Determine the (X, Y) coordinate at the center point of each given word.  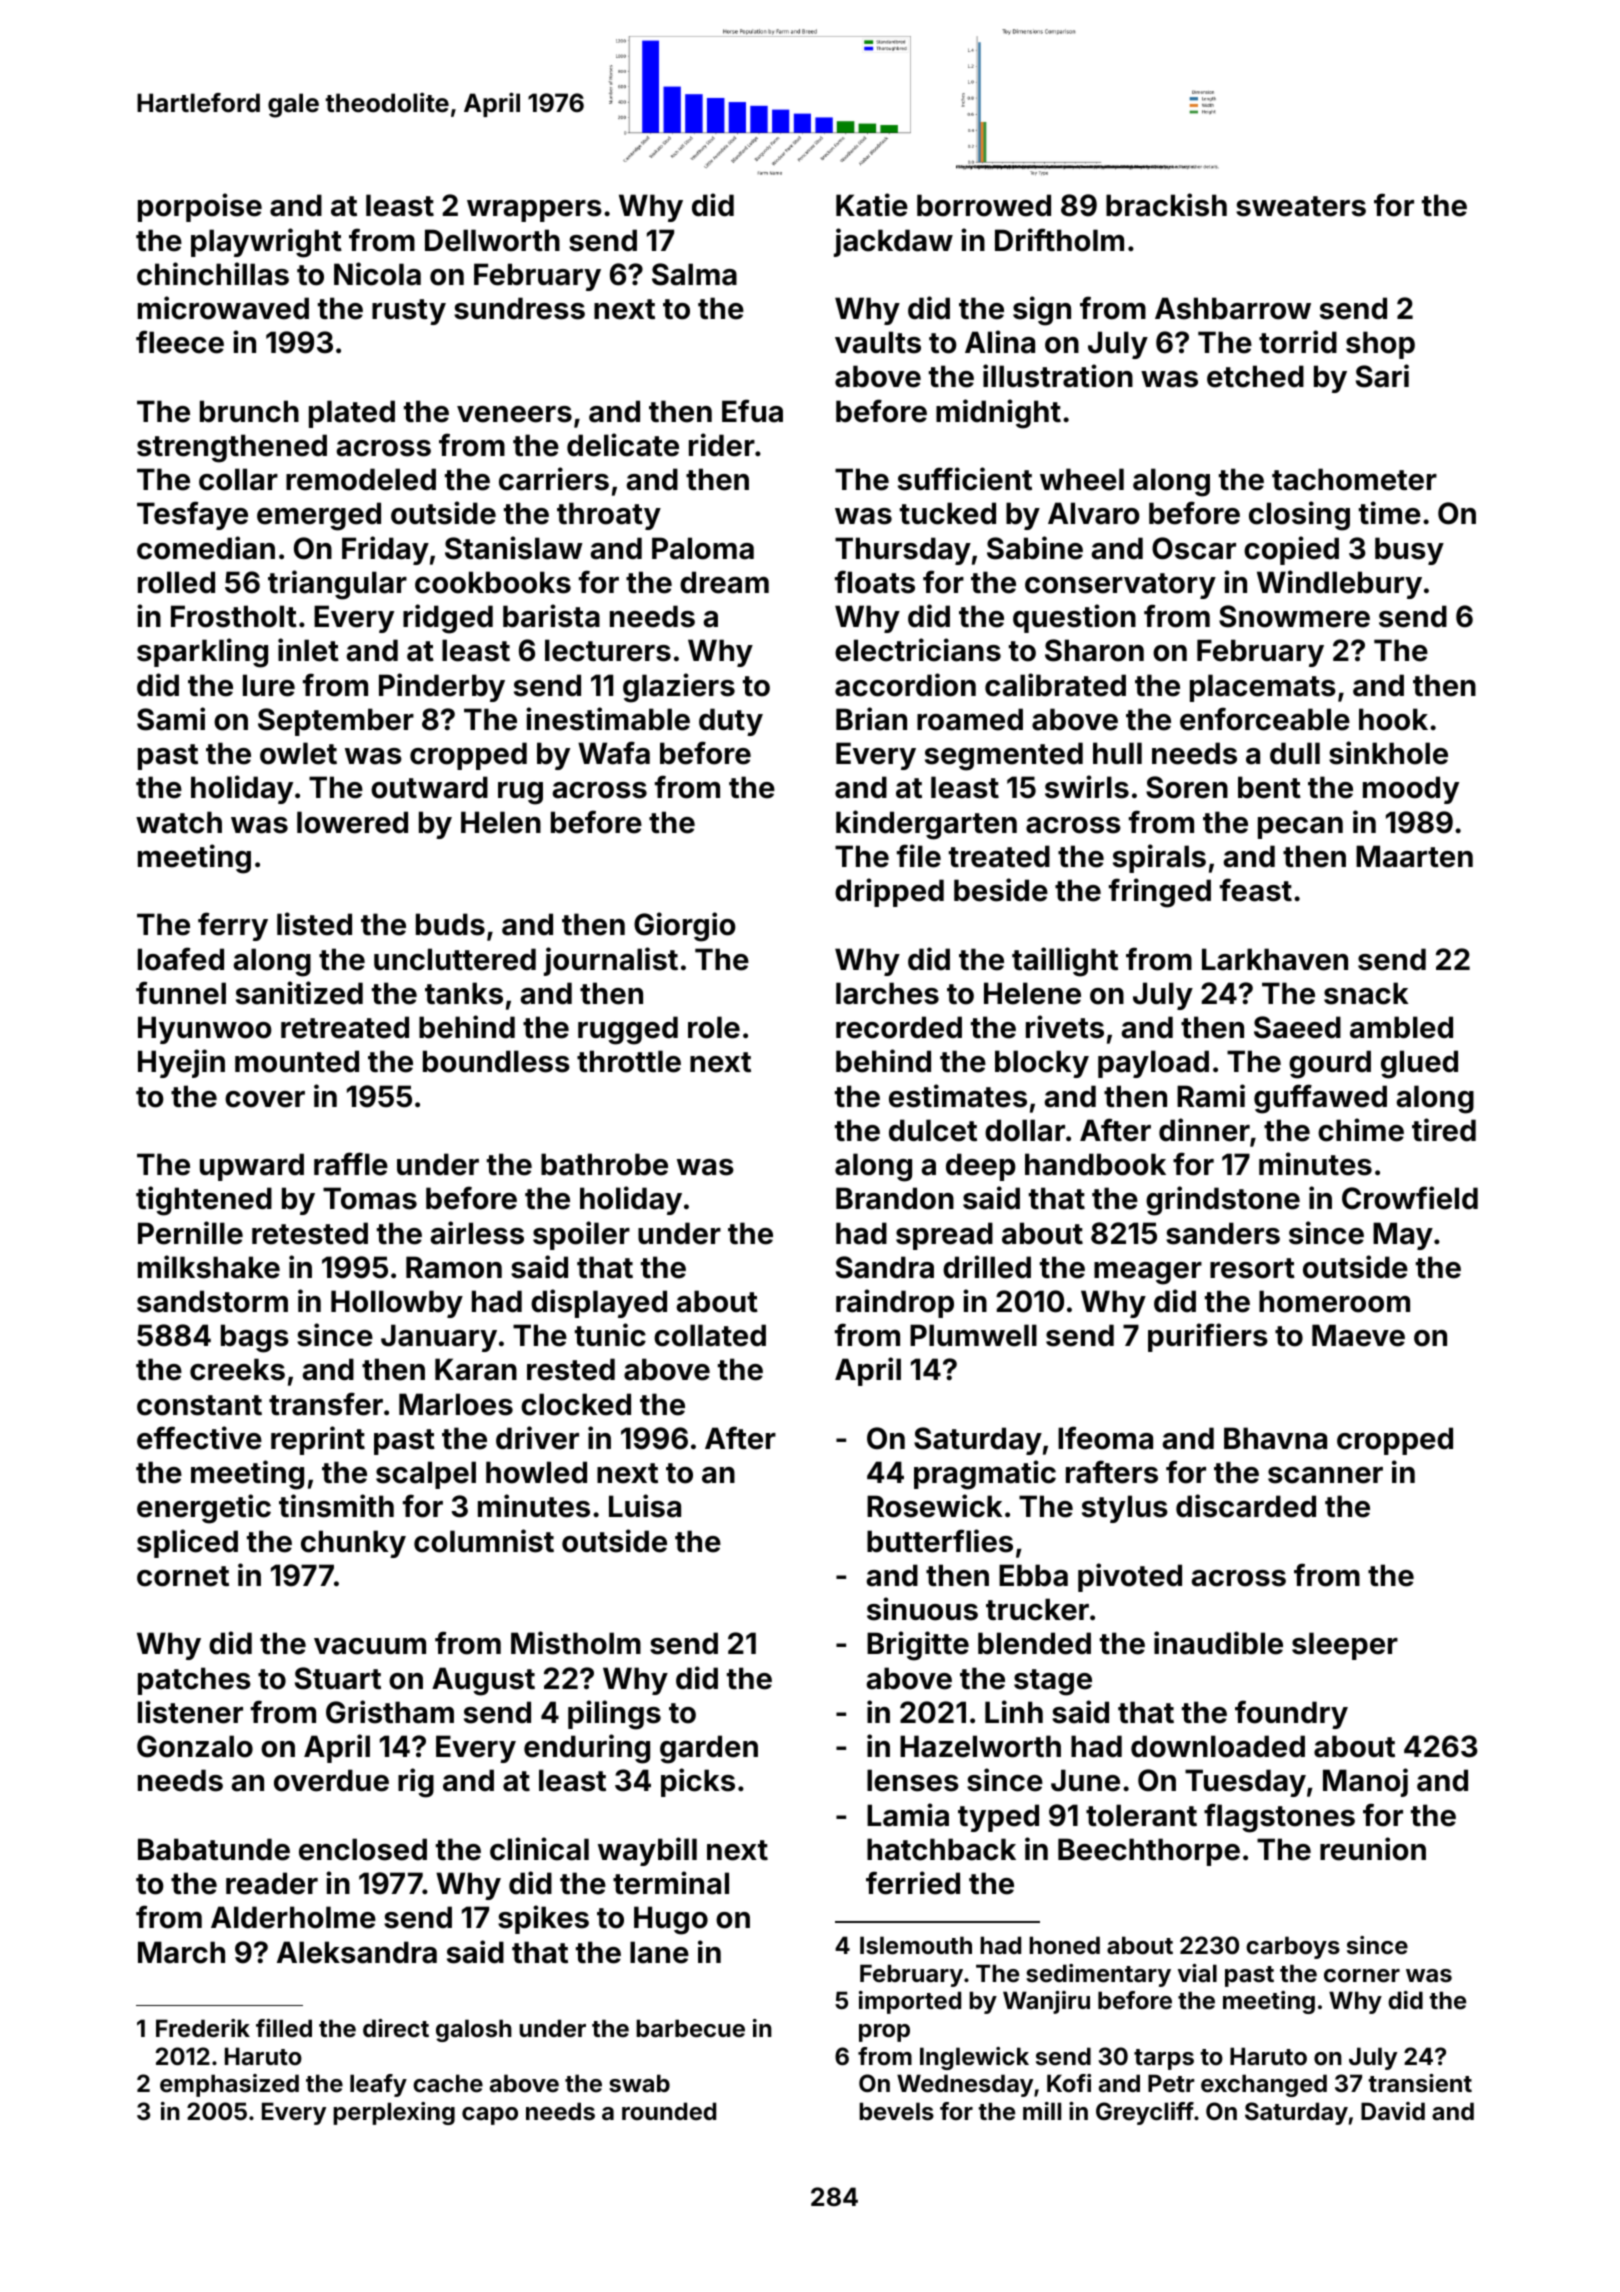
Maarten (1414, 856)
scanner (1325, 1475)
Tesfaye (192, 515)
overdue (331, 1780)
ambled (1401, 1027)
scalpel (426, 1475)
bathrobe (604, 1164)
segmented (1004, 756)
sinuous (922, 1609)
